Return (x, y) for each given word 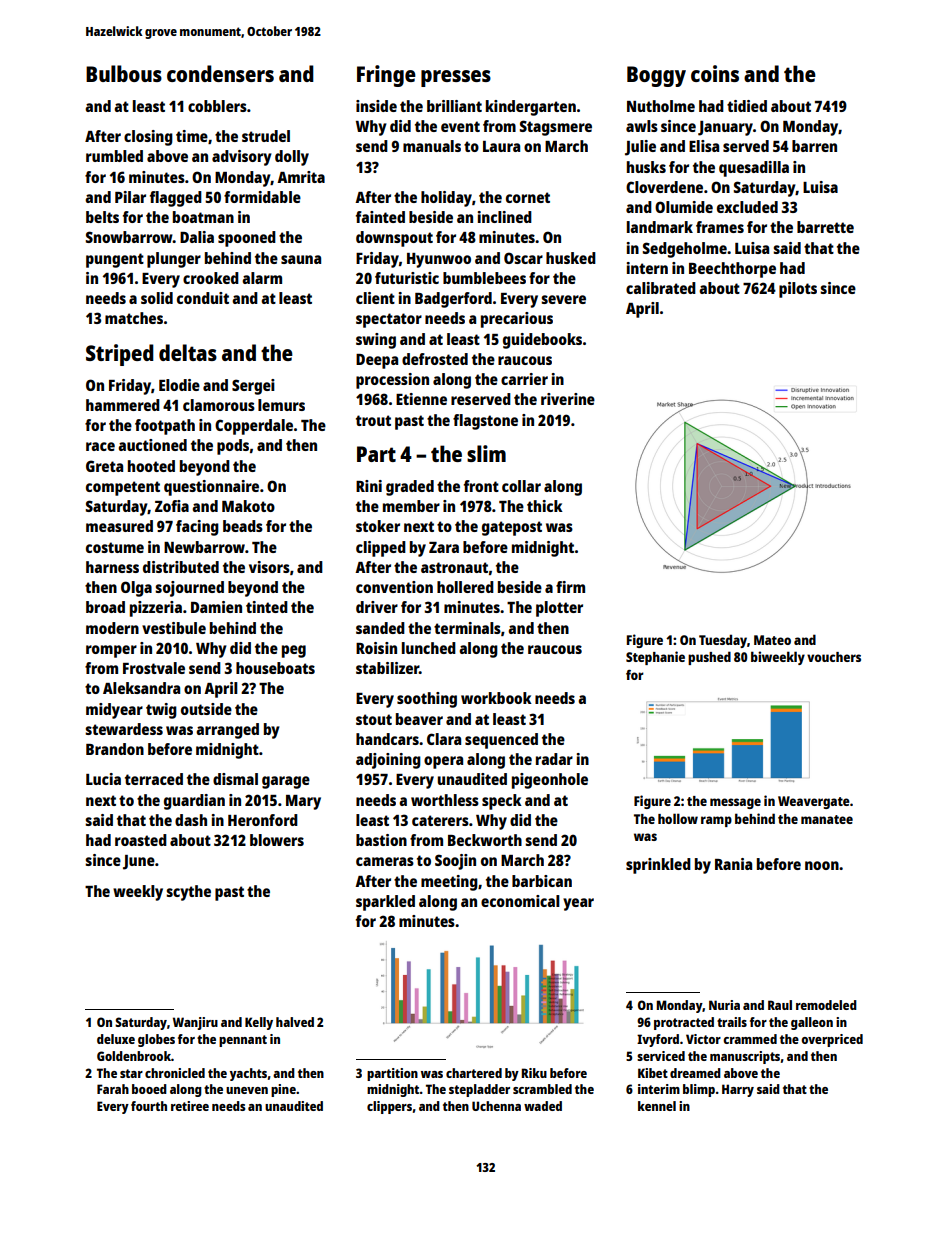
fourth (149, 1106)
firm (570, 587)
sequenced (501, 741)
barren (814, 146)
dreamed (695, 1073)
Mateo (772, 640)
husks (646, 167)
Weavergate (814, 802)
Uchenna (496, 1106)
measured (119, 526)
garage (286, 782)
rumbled (114, 156)
